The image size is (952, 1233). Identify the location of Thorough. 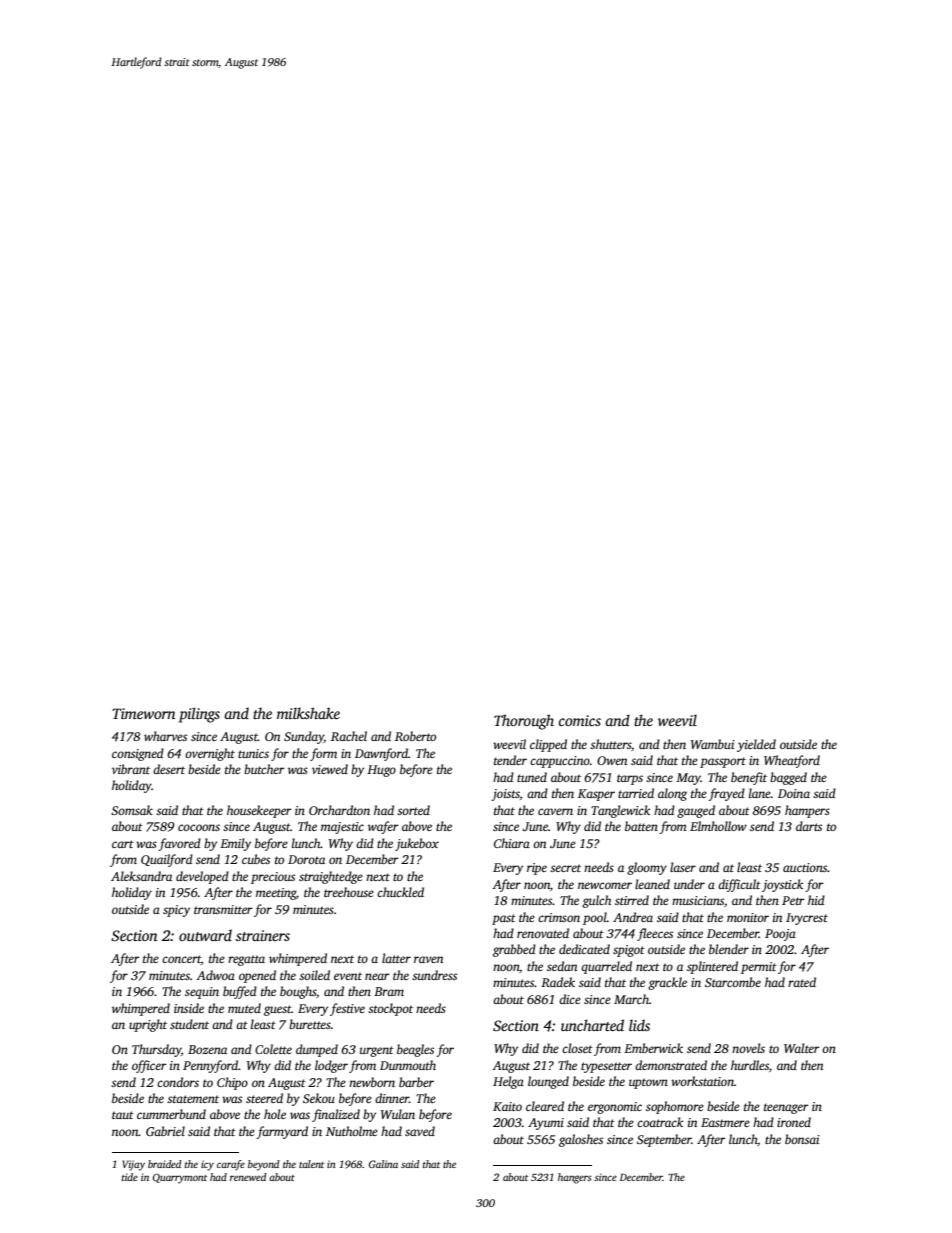
(524, 722).
